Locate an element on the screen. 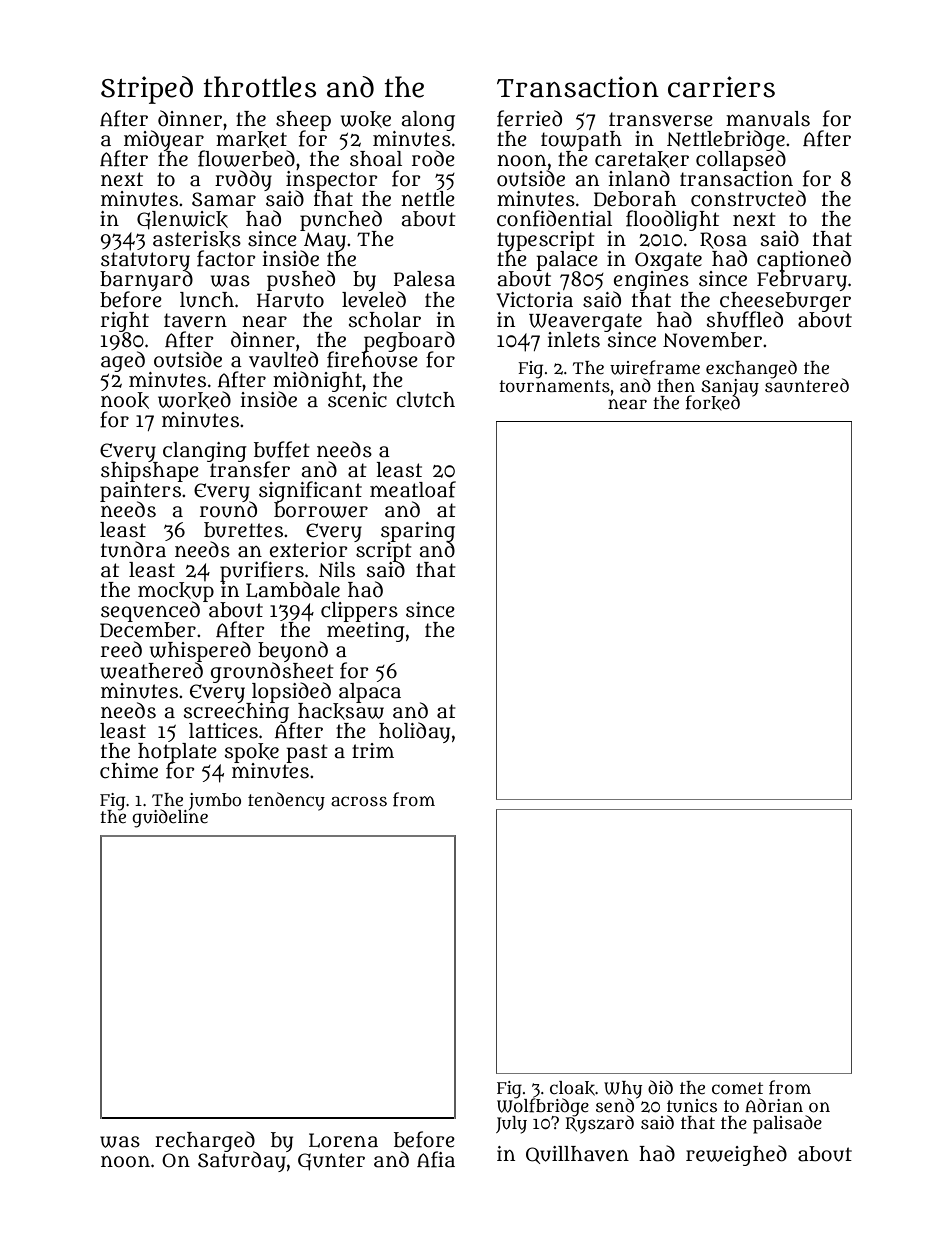 The height and width of the screenshot is (1233, 952). trim is located at coordinates (373, 750).
